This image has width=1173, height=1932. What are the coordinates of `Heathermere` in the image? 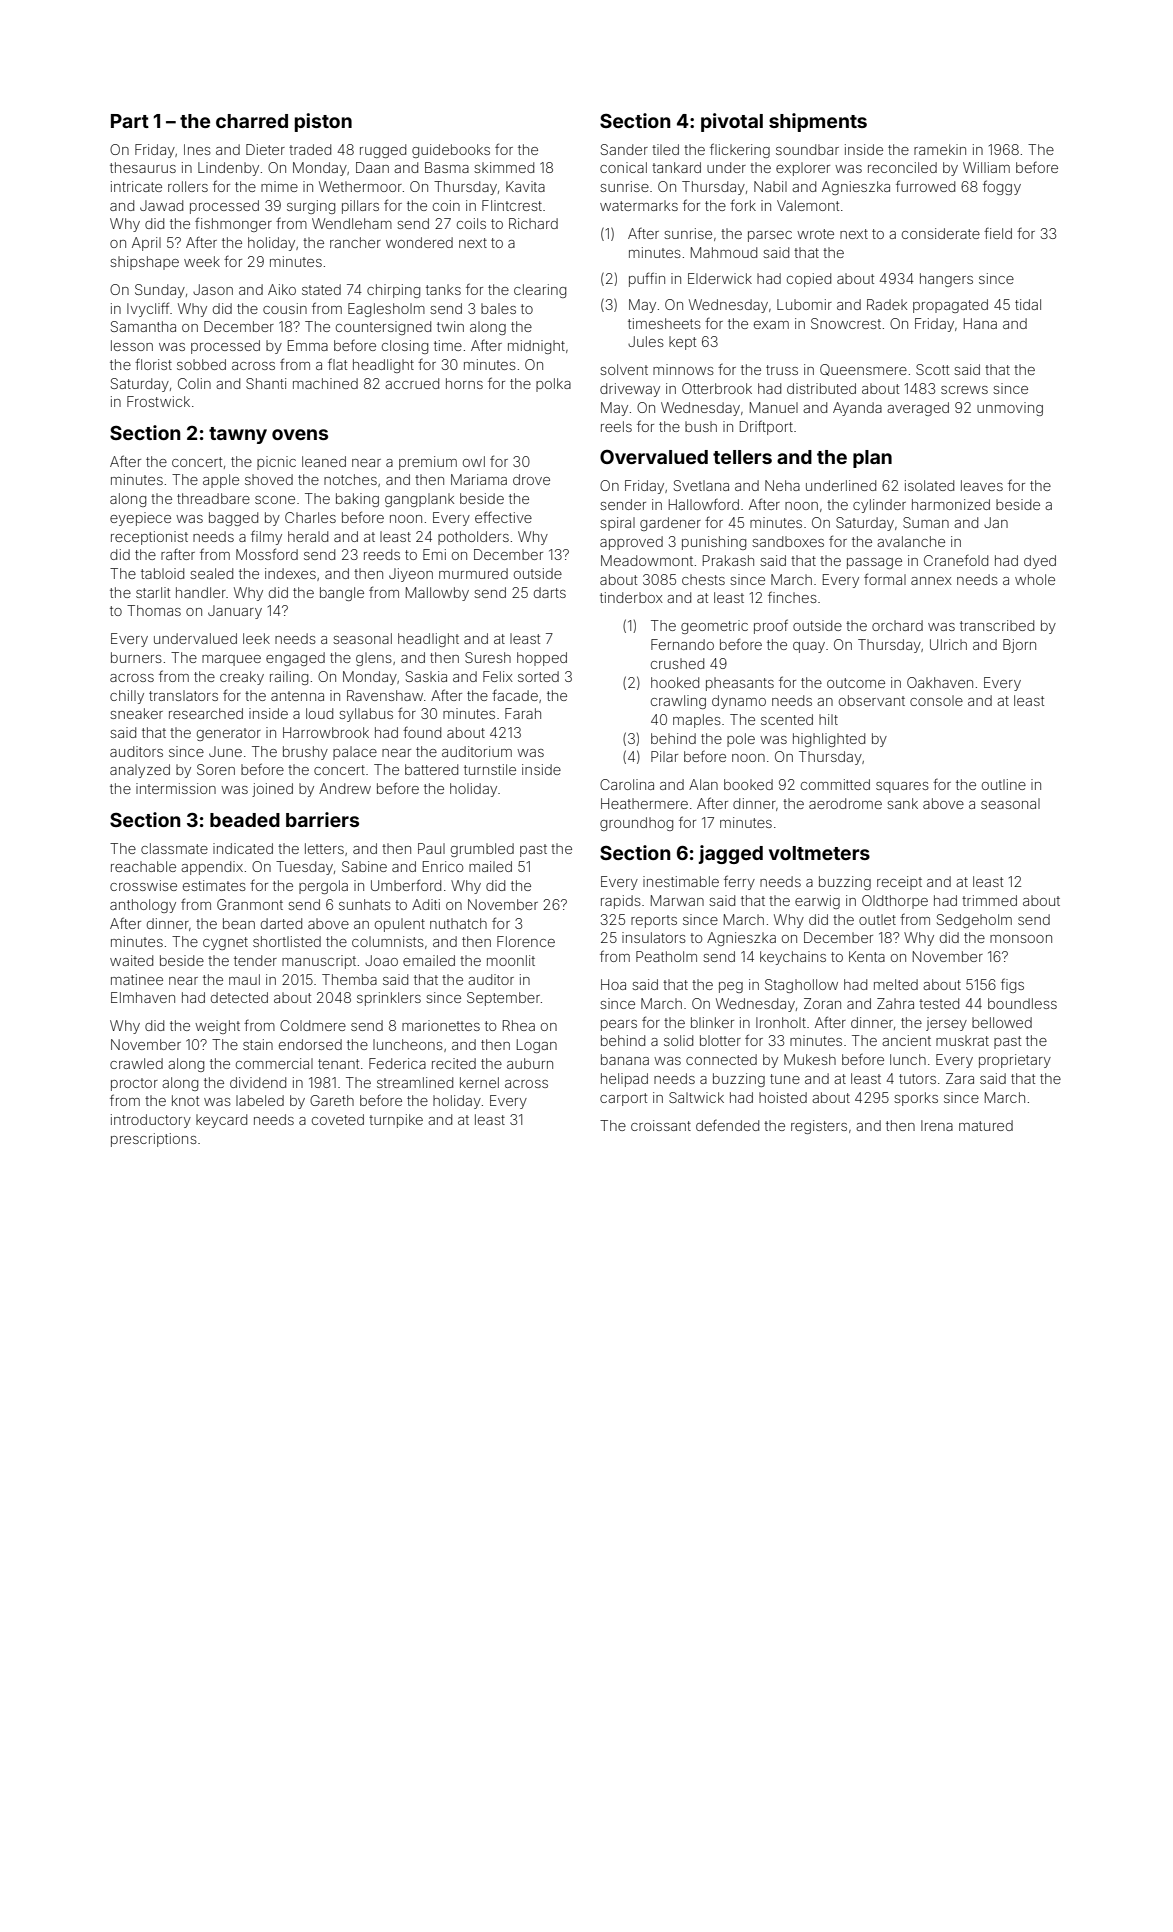 It's located at (644, 803).
